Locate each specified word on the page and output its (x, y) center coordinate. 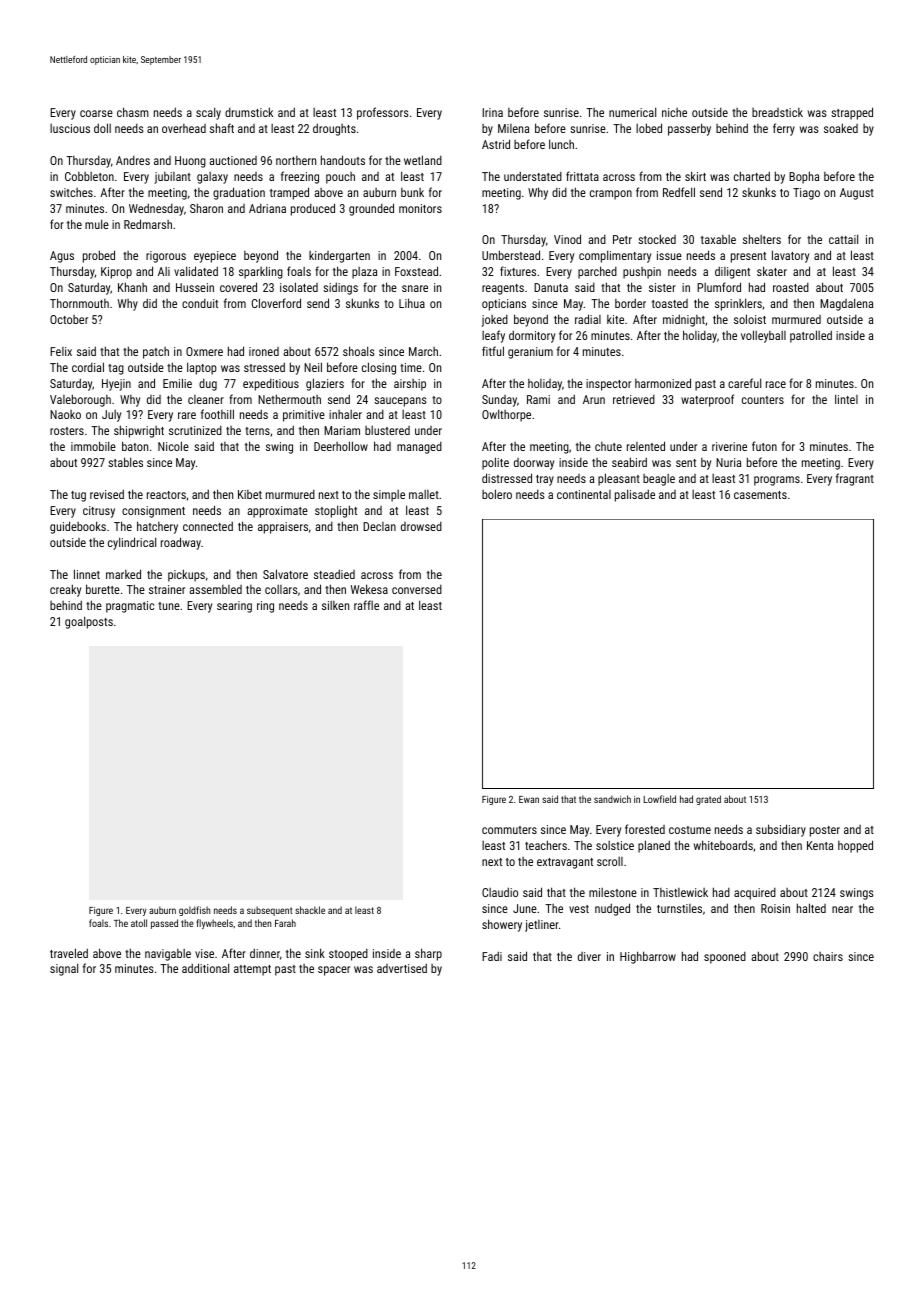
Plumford (719, 287)
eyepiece (215, 257)
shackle (310, 910)
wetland (423, 160)
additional (205, 968)
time (411, 367)
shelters (762, 239)
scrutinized (195, 430)
